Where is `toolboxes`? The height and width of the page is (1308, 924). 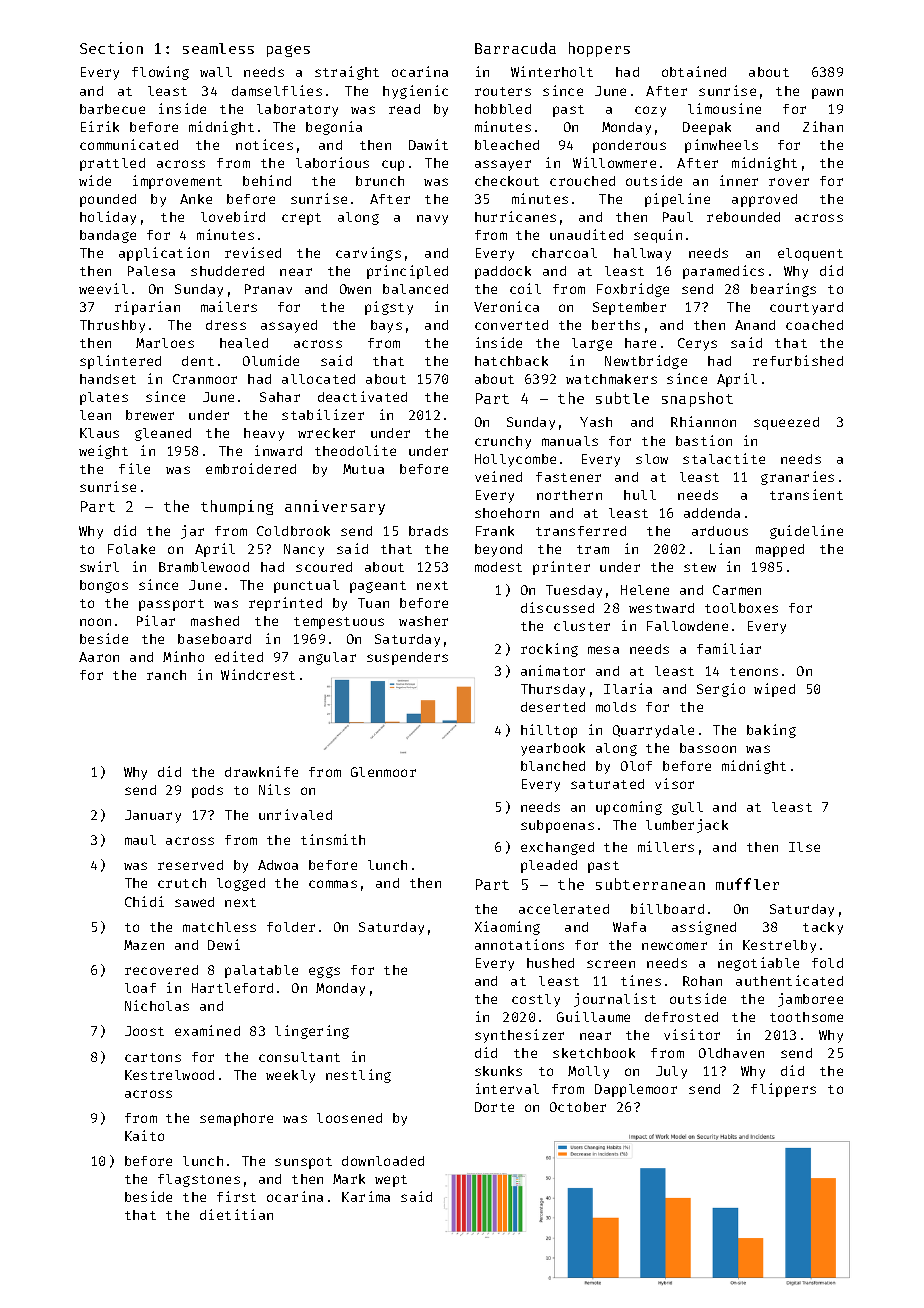
toolboxes is located at coordinates (741, 608).
